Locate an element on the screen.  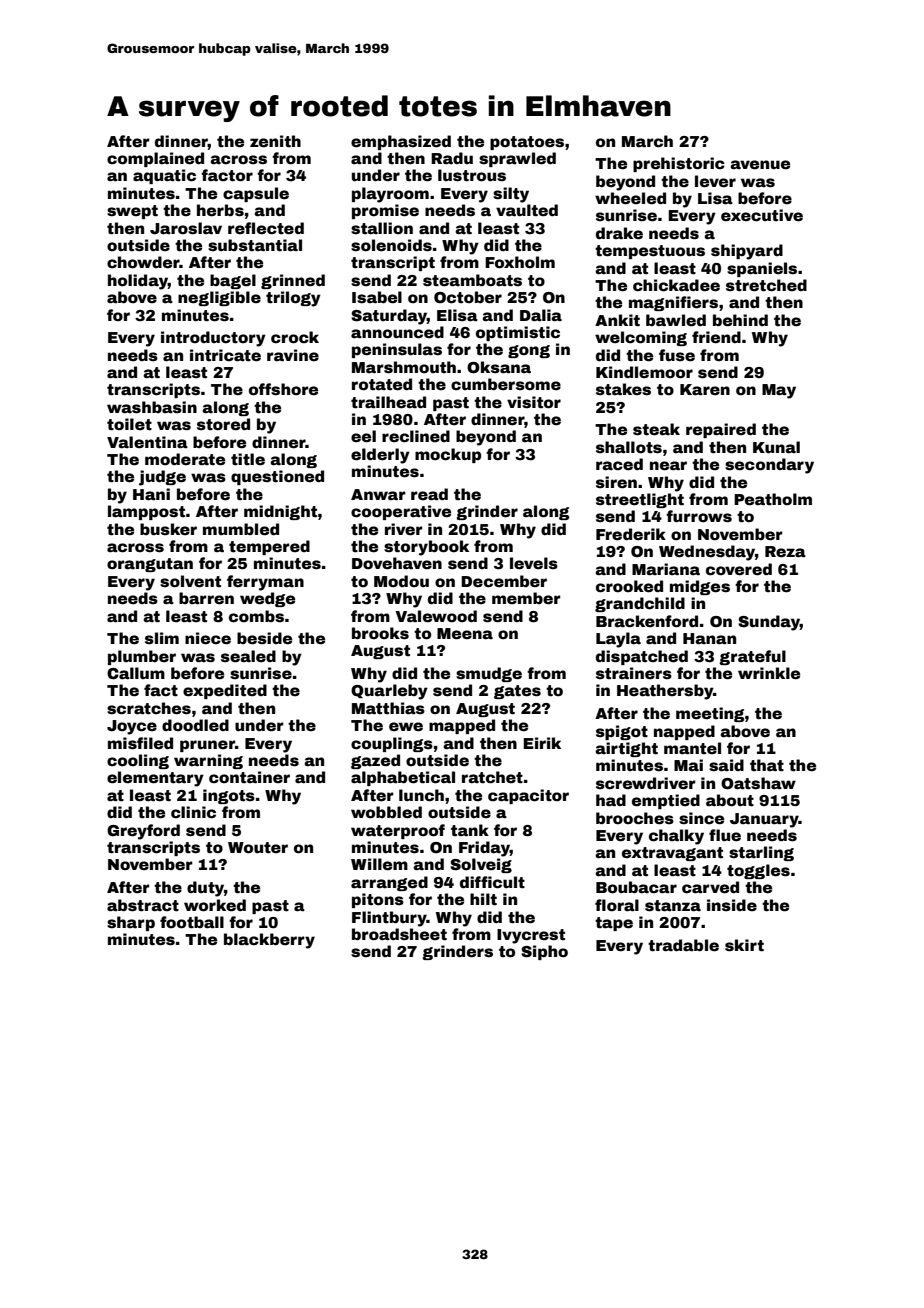
Sunday is located at coordinates (769, 623).
